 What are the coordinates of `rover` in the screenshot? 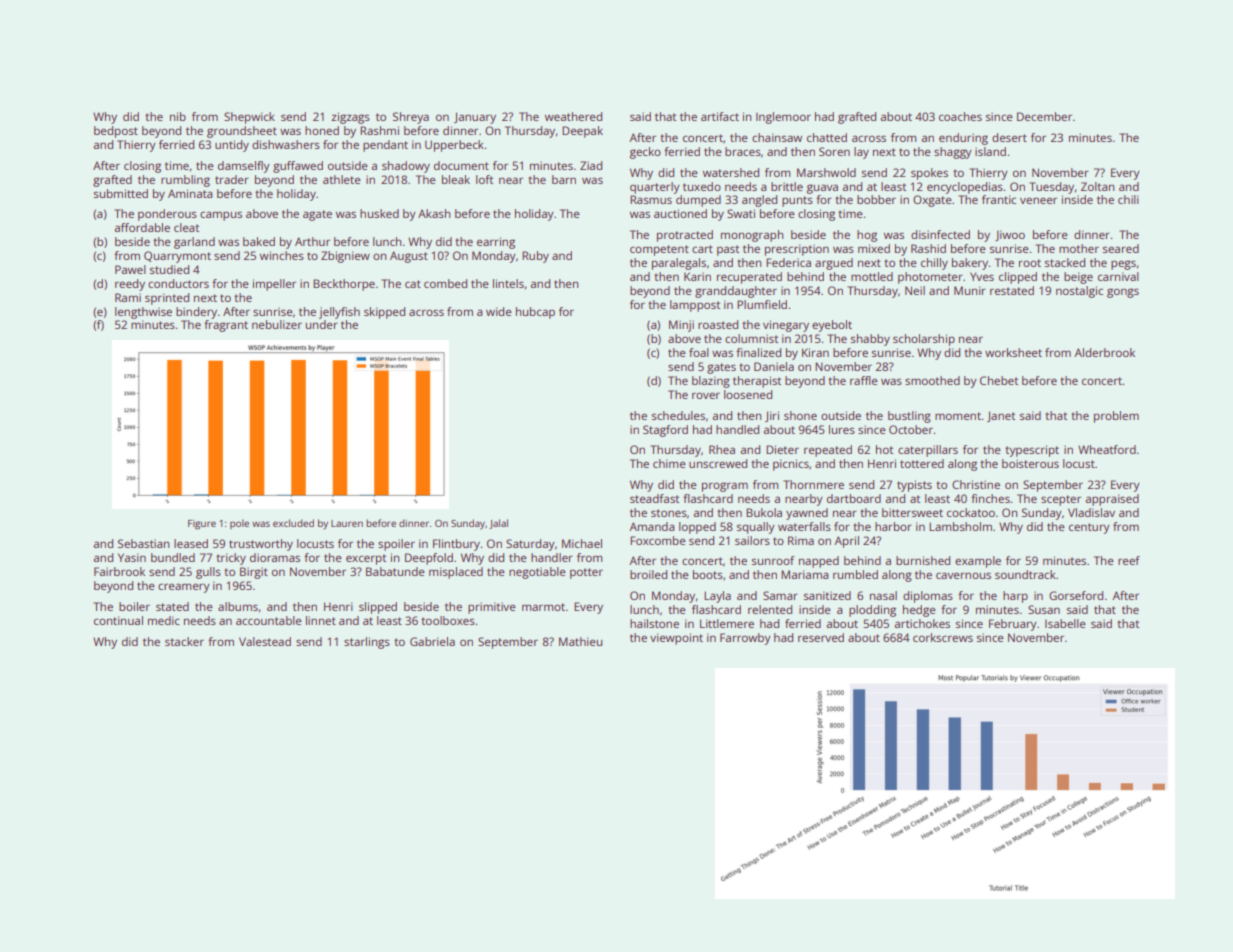 It's located at (706, 395).
